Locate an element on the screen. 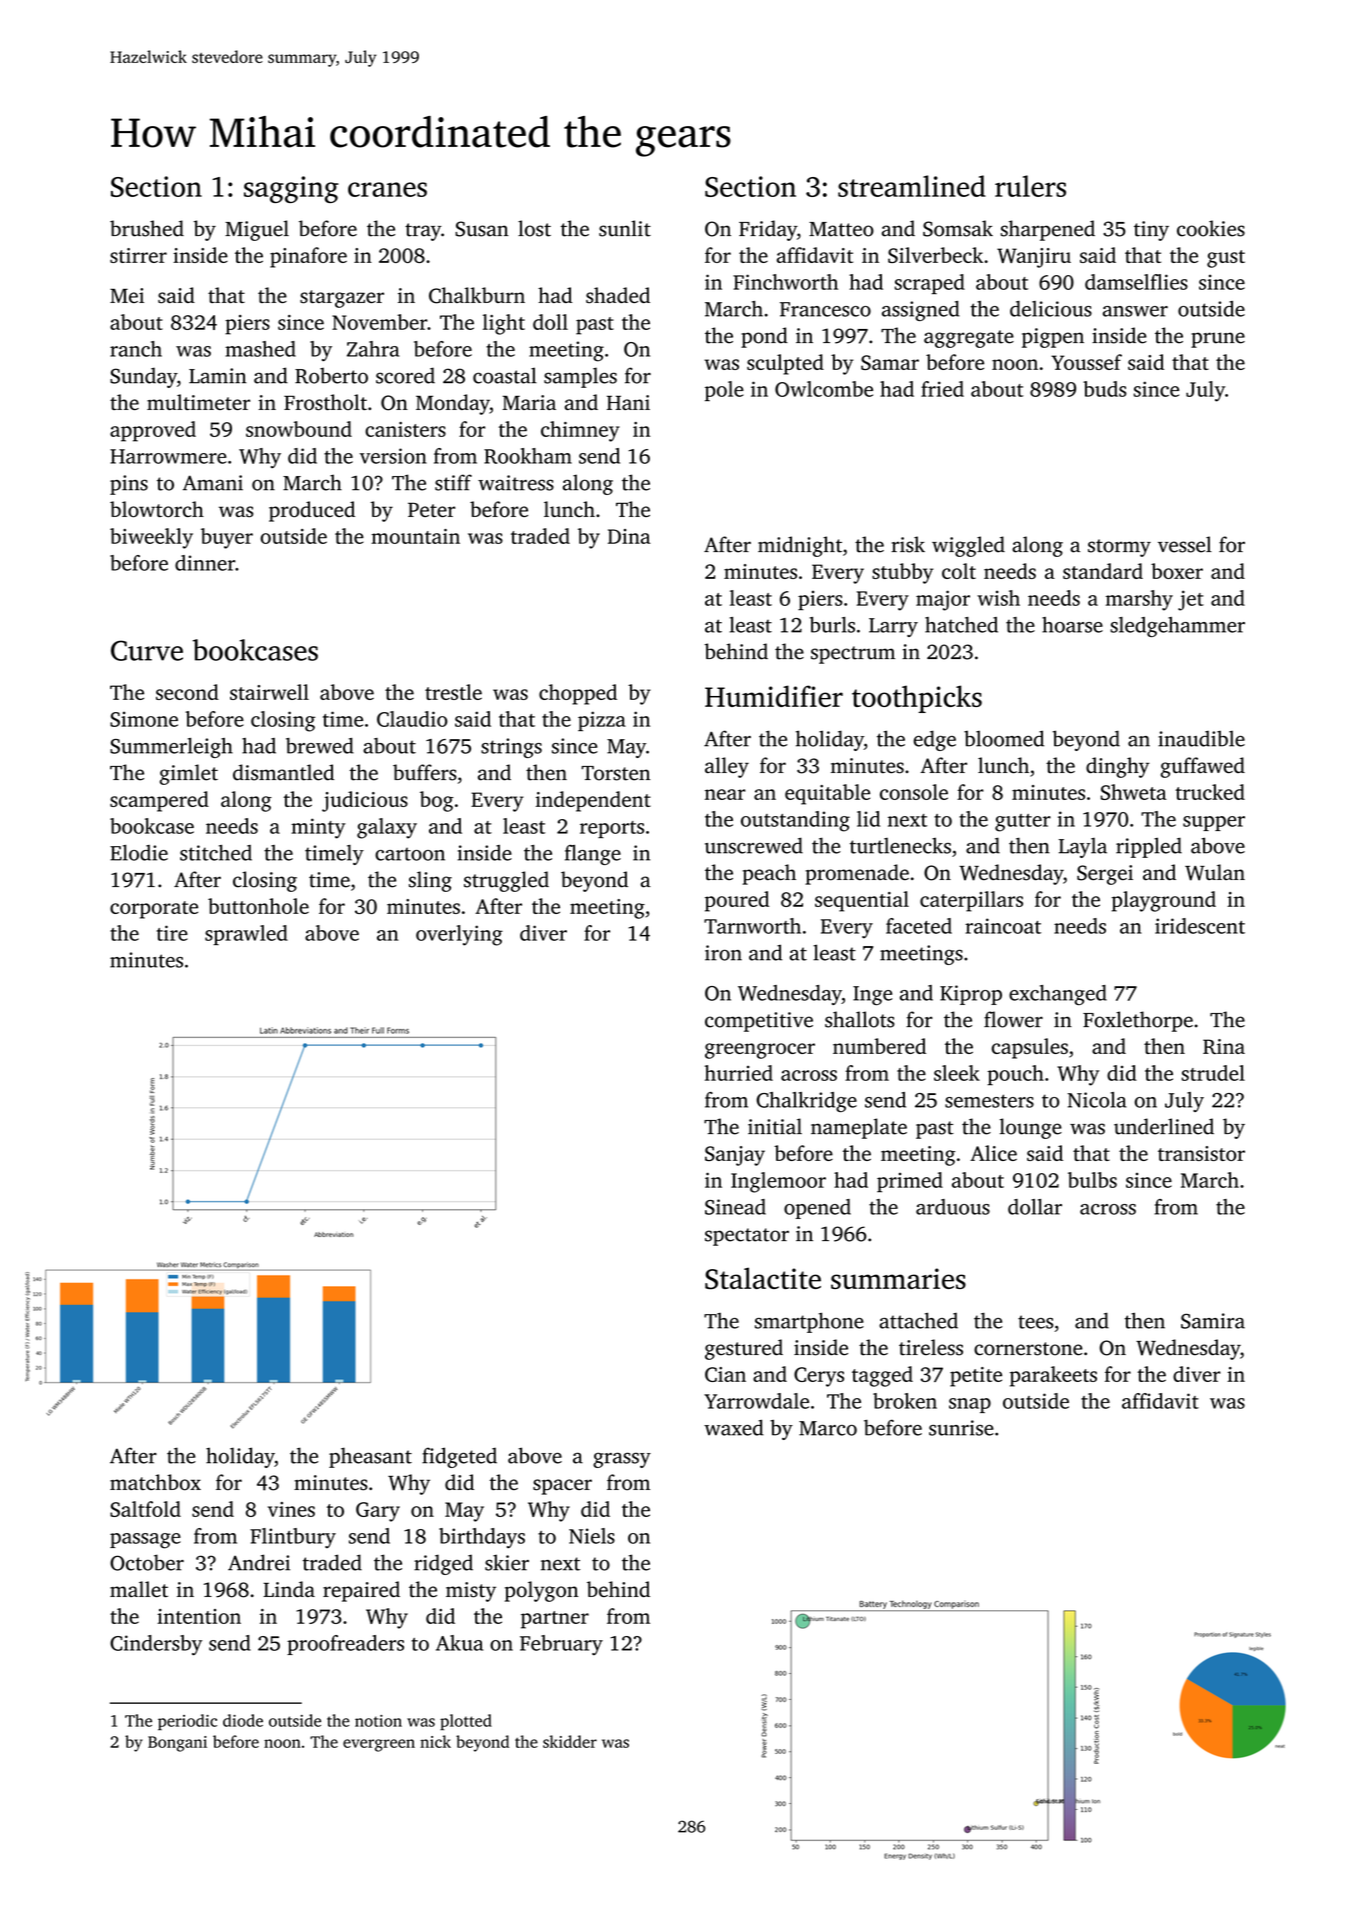 The width and height of the screenshot is (1355, 1917). parakeets is located at coordinates (1053, 1376).
